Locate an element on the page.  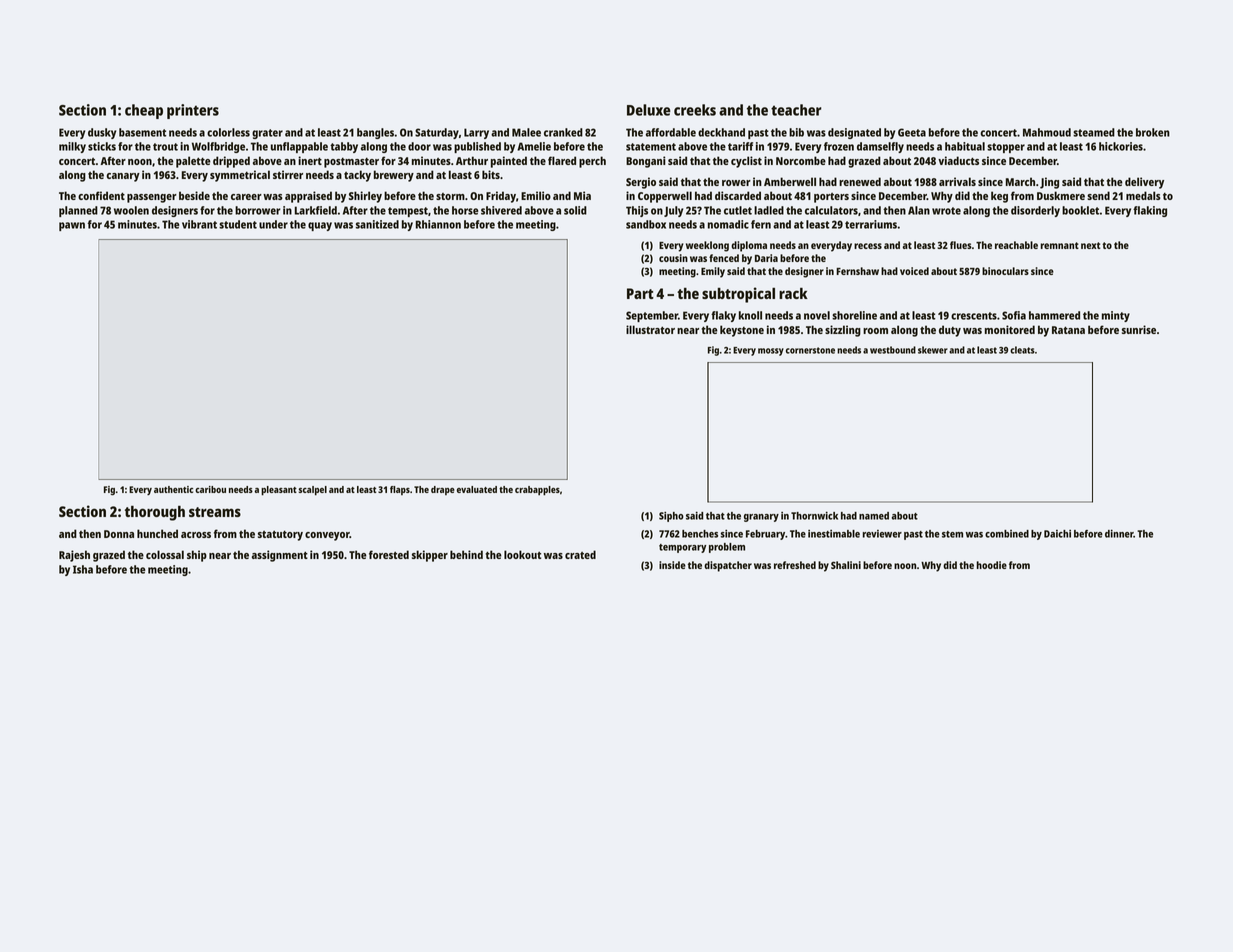
cousin is located at coordinates (673, 258).
